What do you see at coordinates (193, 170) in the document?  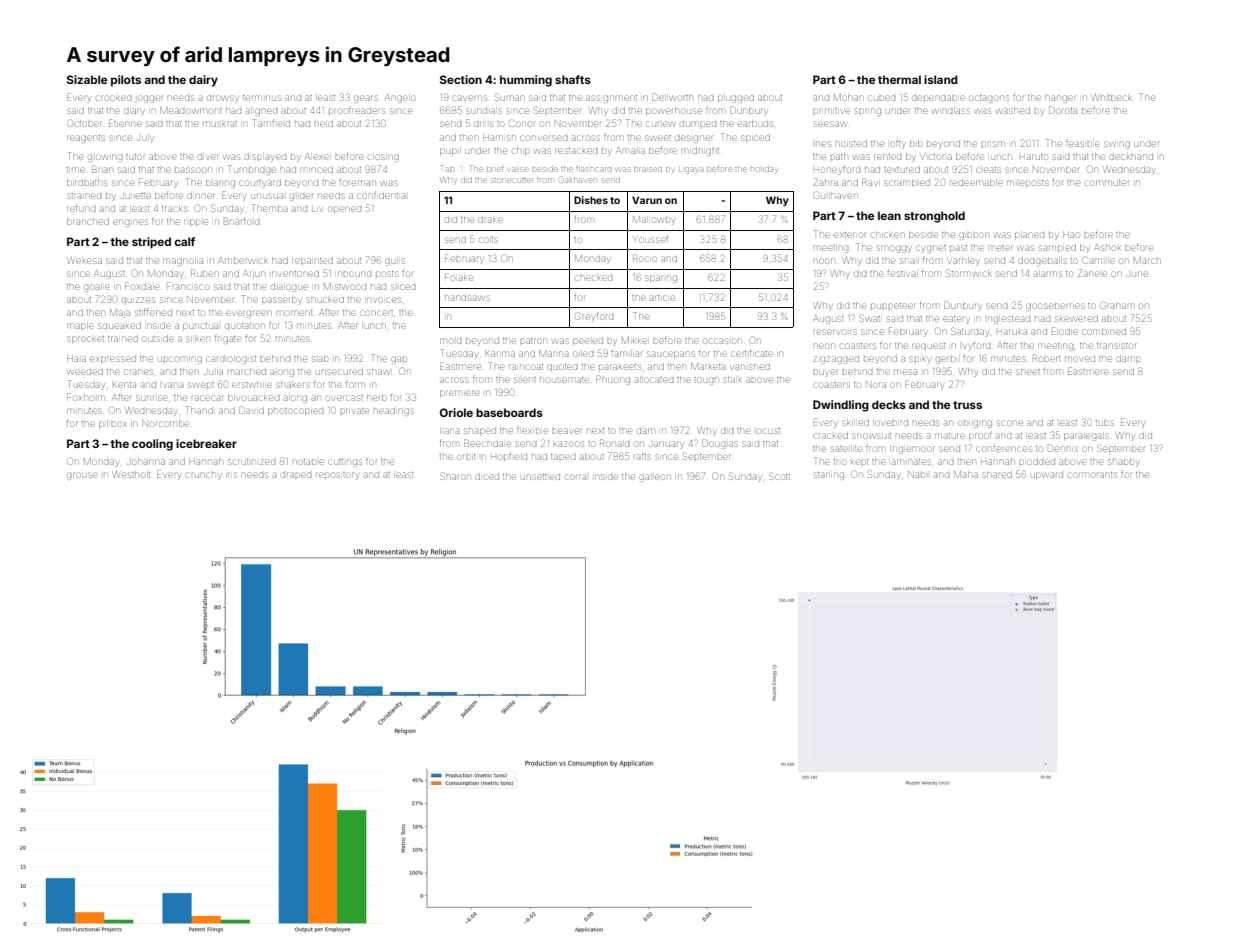 I see `bassoon` at bounding box center [193, 170].
